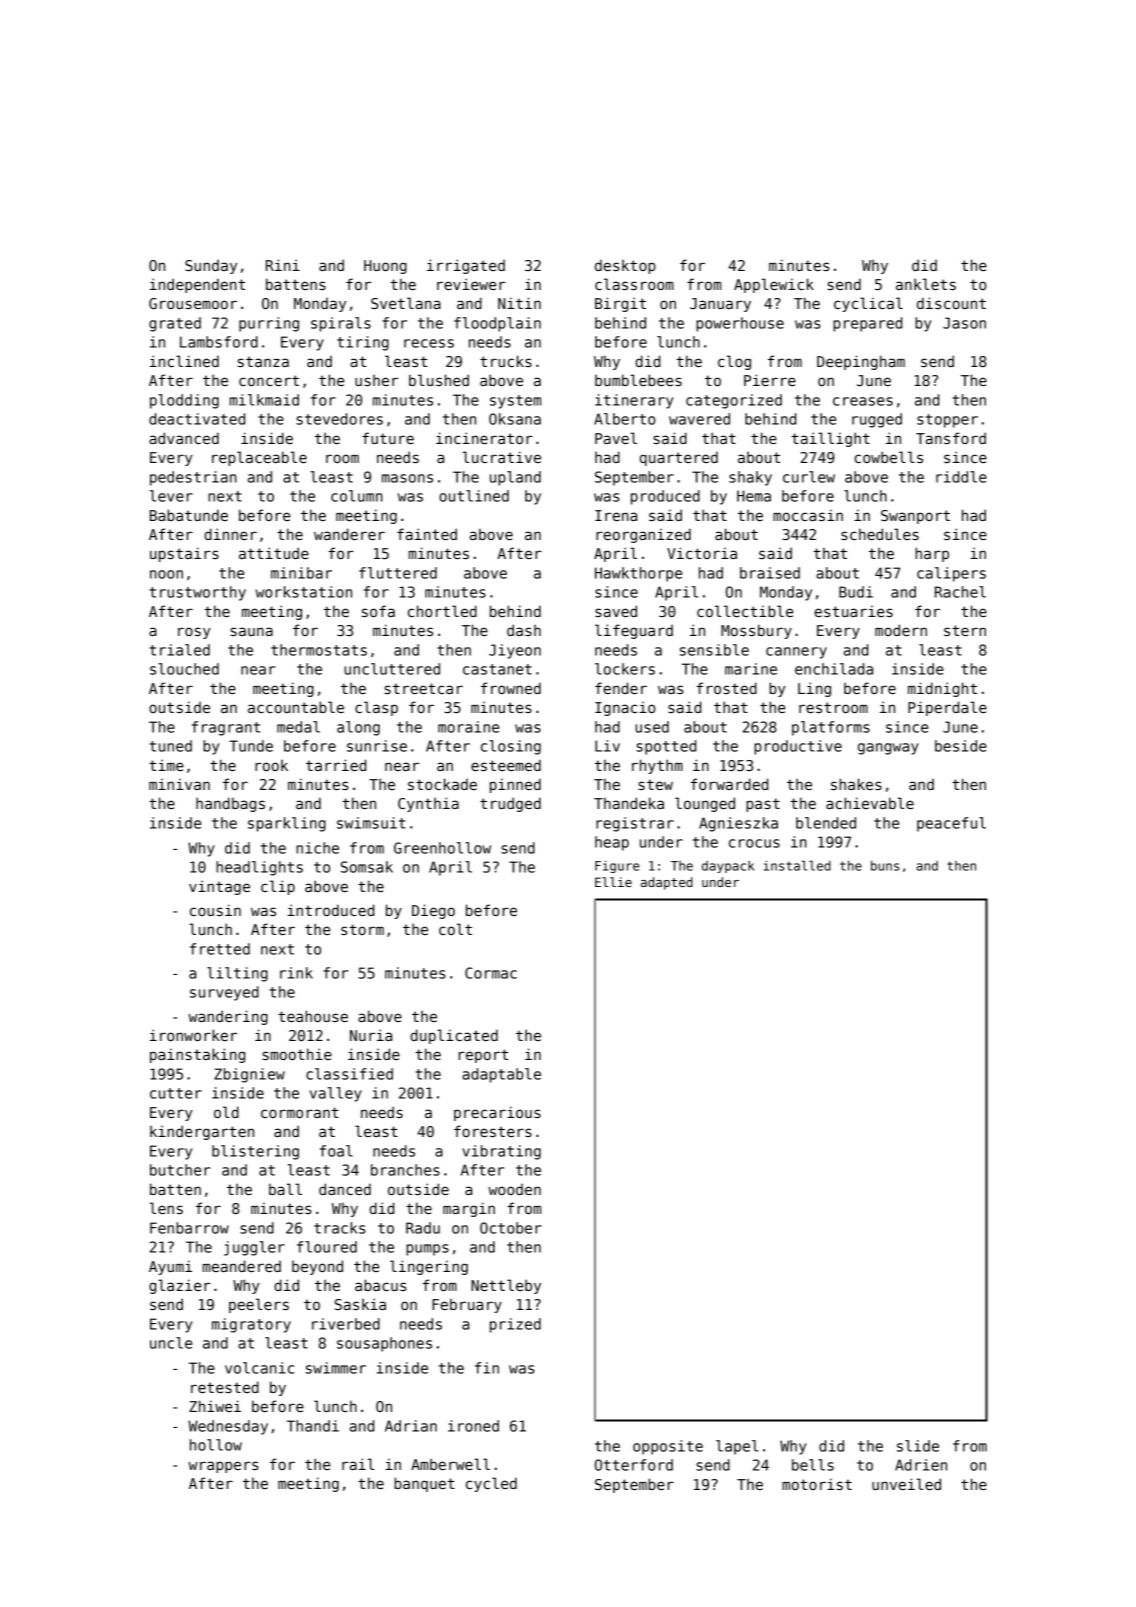 This image has width=1136, height=1607. What do you see at coordinates (918, 1446) in the image?
I see `slide` at bounding box center [918, 1446].
